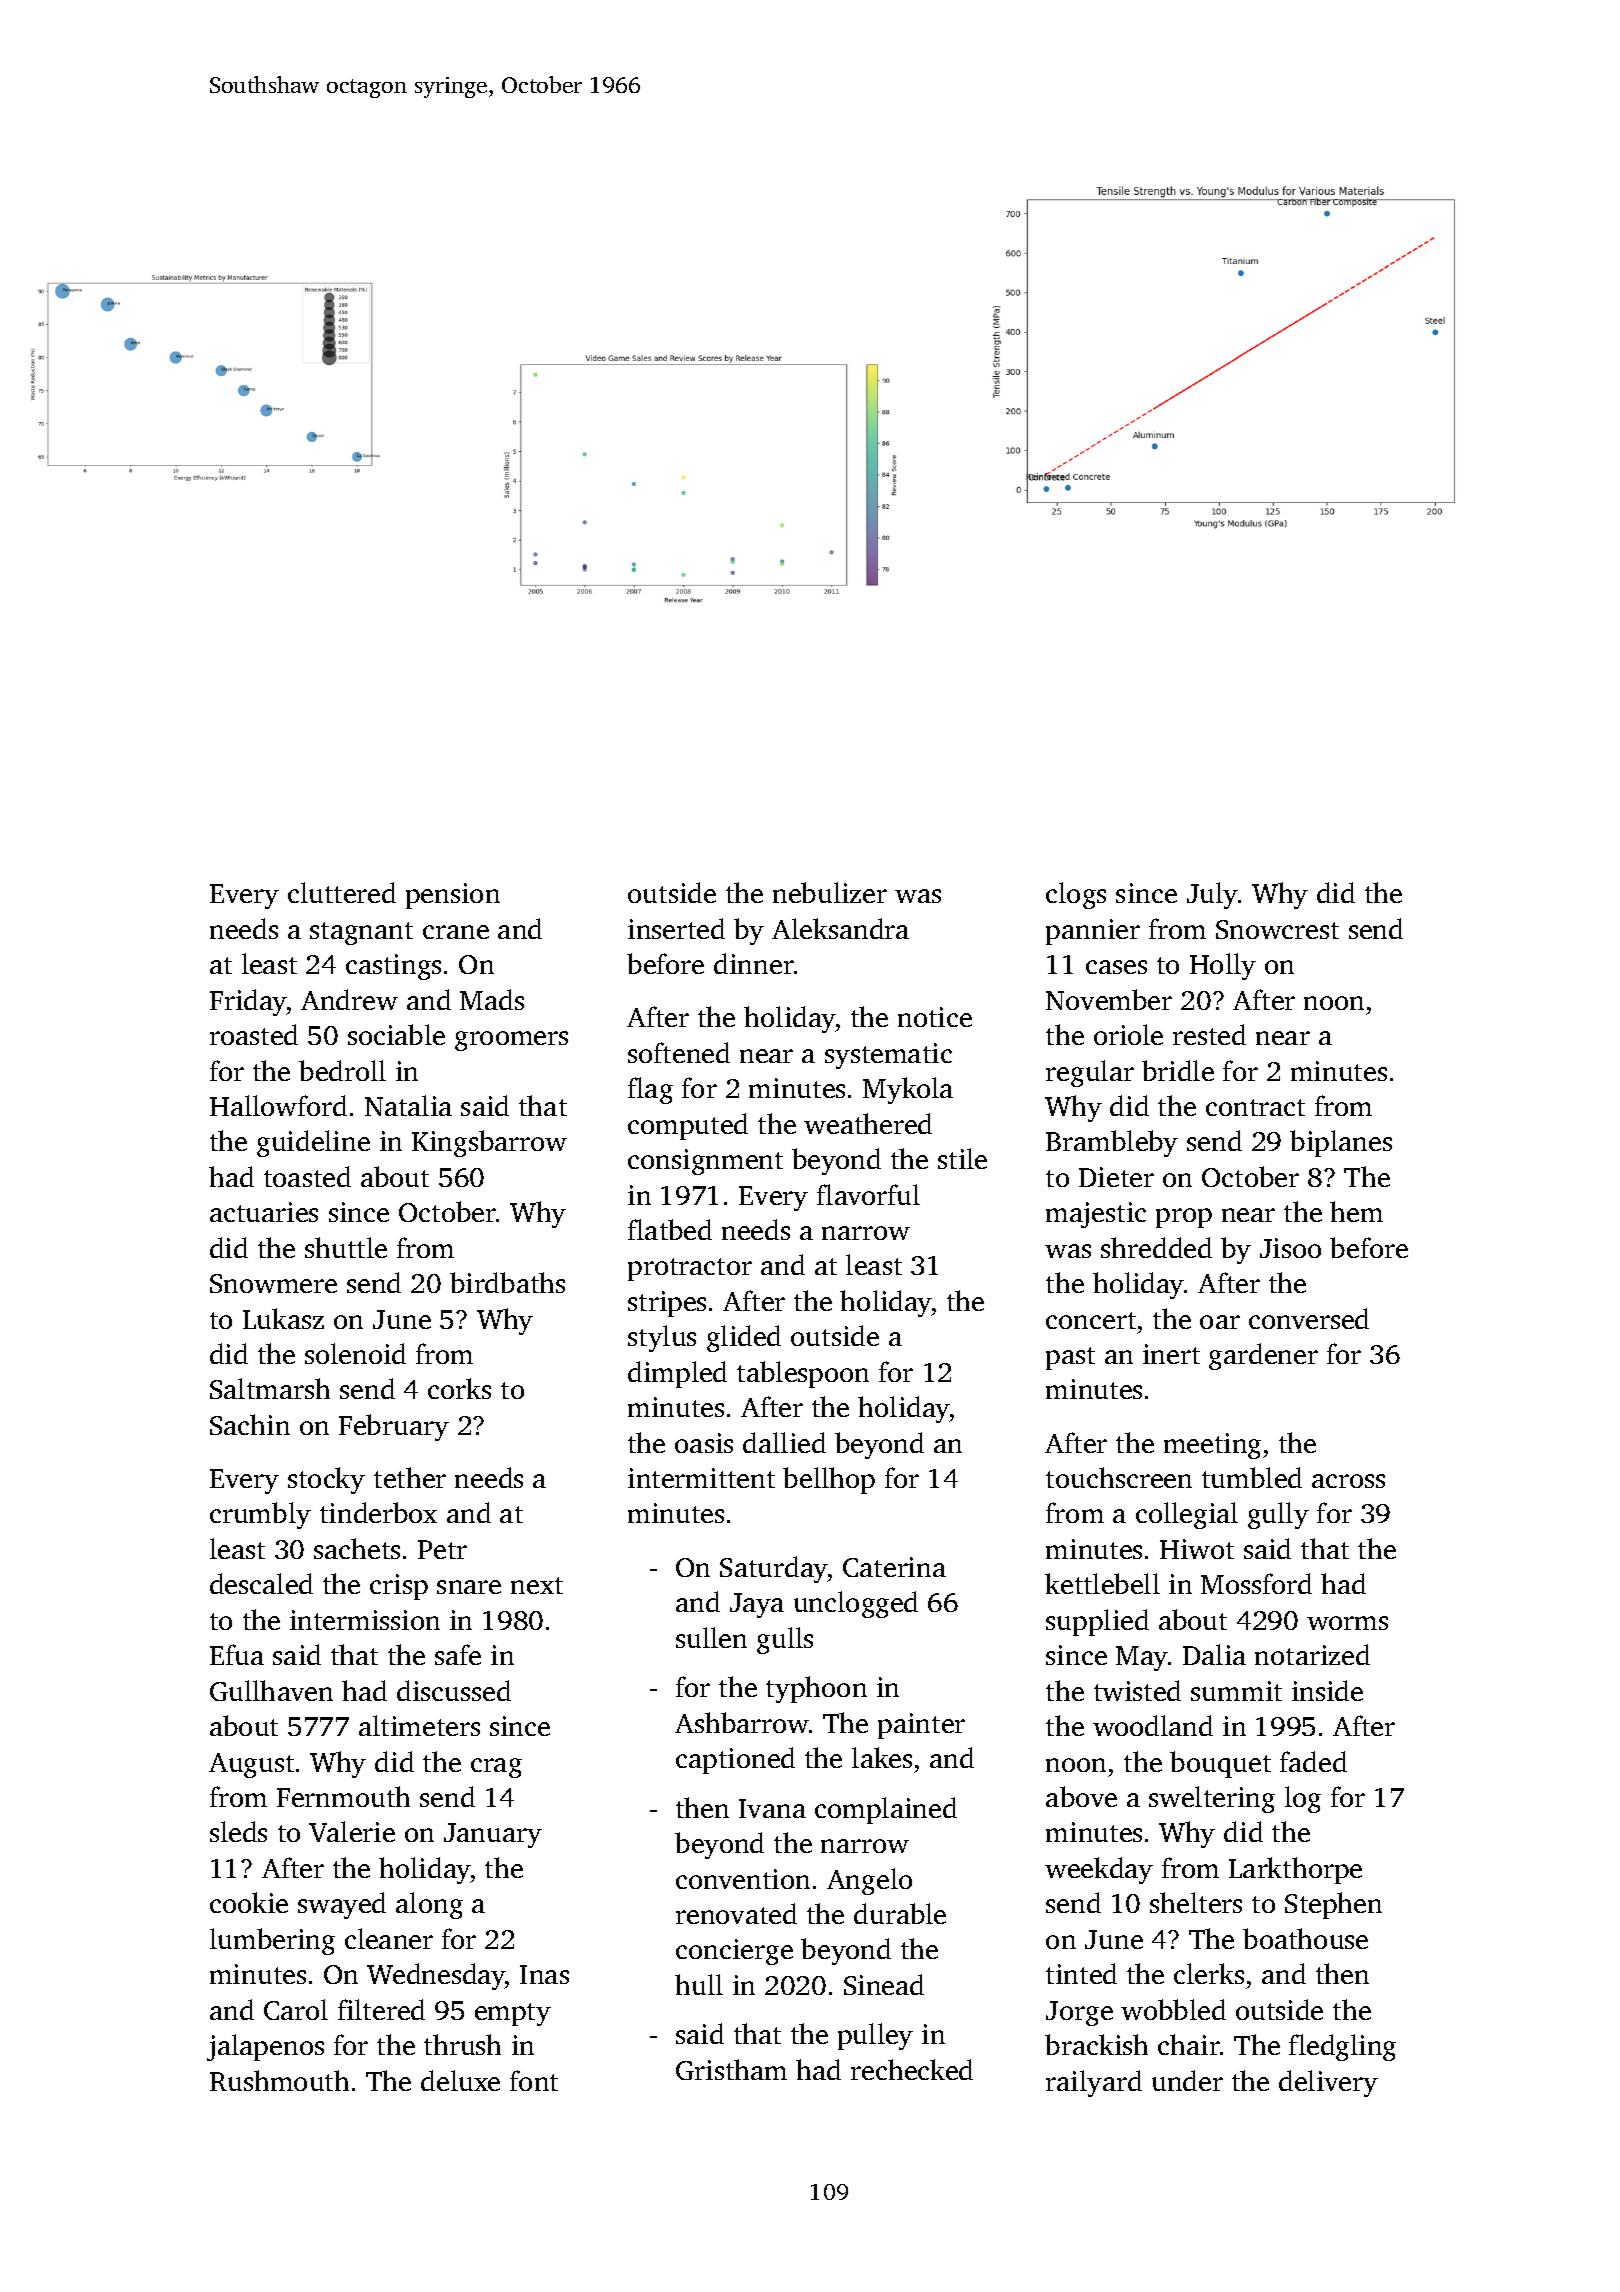  Describe the element at coordinates (342, 892) in the image. I see `cluttered` at that location.
